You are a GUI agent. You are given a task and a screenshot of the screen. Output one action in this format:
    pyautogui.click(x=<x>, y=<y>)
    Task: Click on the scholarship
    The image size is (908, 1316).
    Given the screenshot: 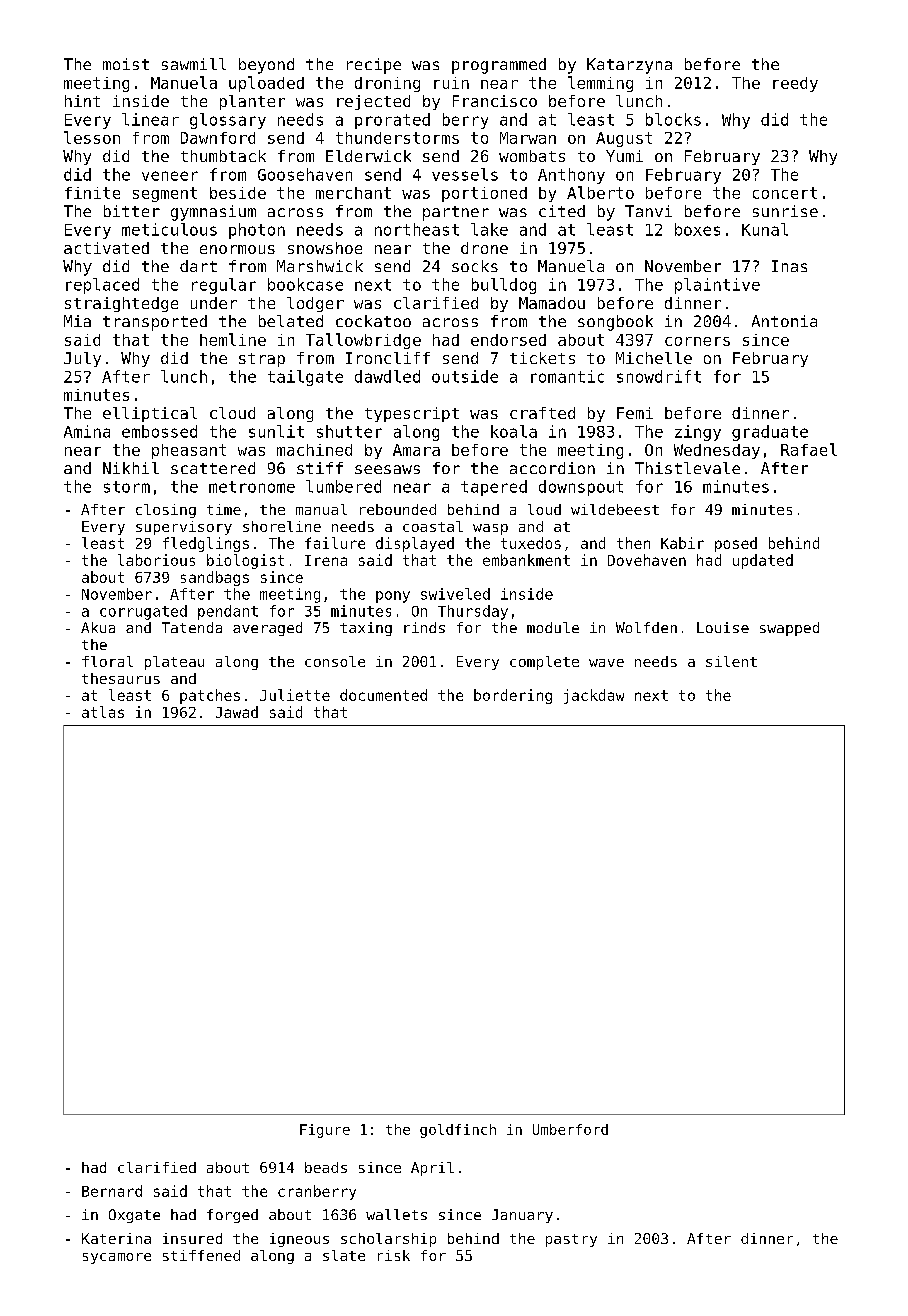 What is the action you would take?
    pyautogui.click(x=388, y=1240)
